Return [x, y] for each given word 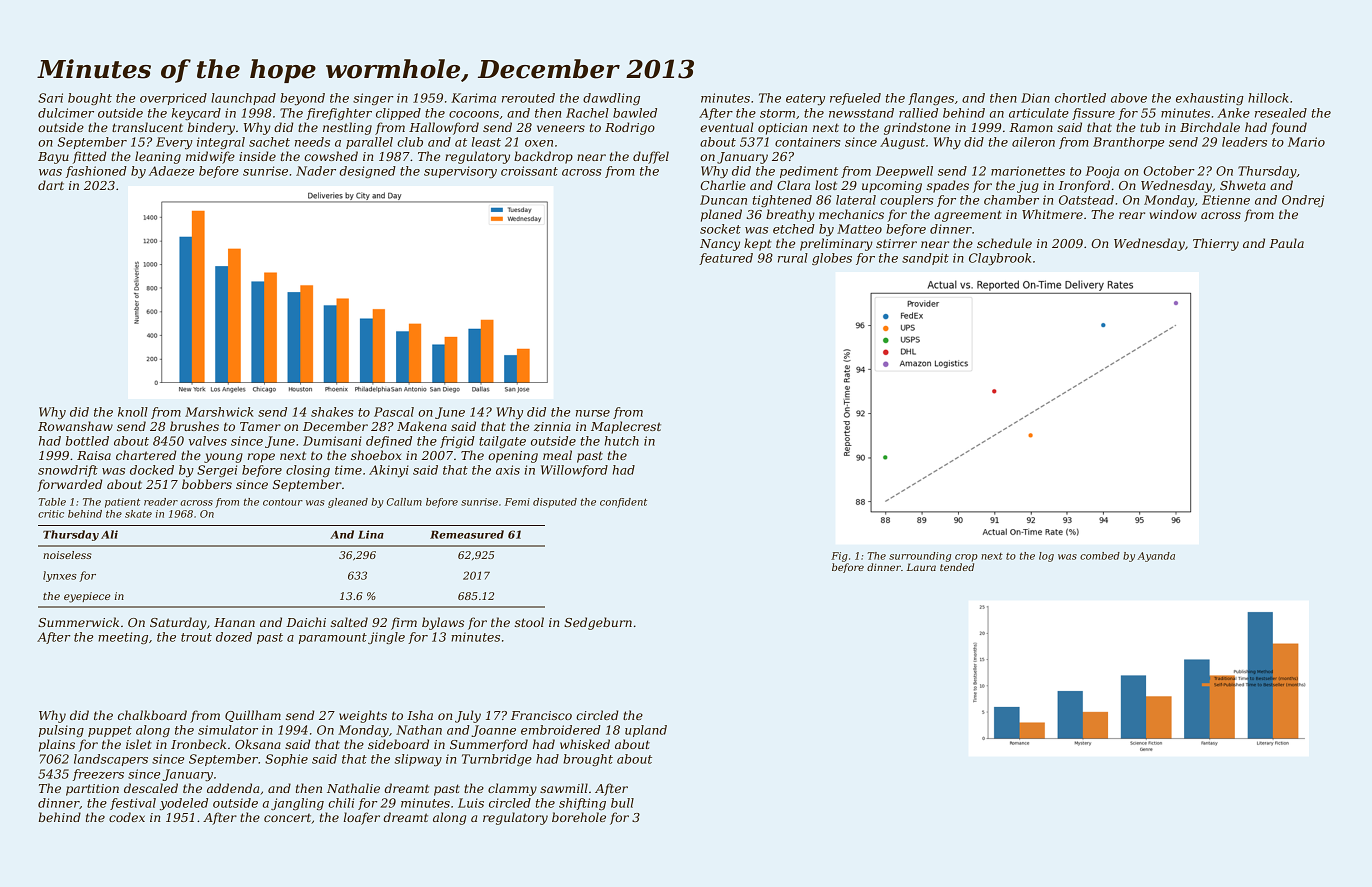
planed [721, 215]
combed [1100, 556]
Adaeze [171, 171]
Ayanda [1156, 557]
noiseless [67, 555]
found [1289, 128]
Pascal [394, 412]
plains [57, 745]
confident [623, 503]
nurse [593, 413]
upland [646, 731]
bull [622, 803]
